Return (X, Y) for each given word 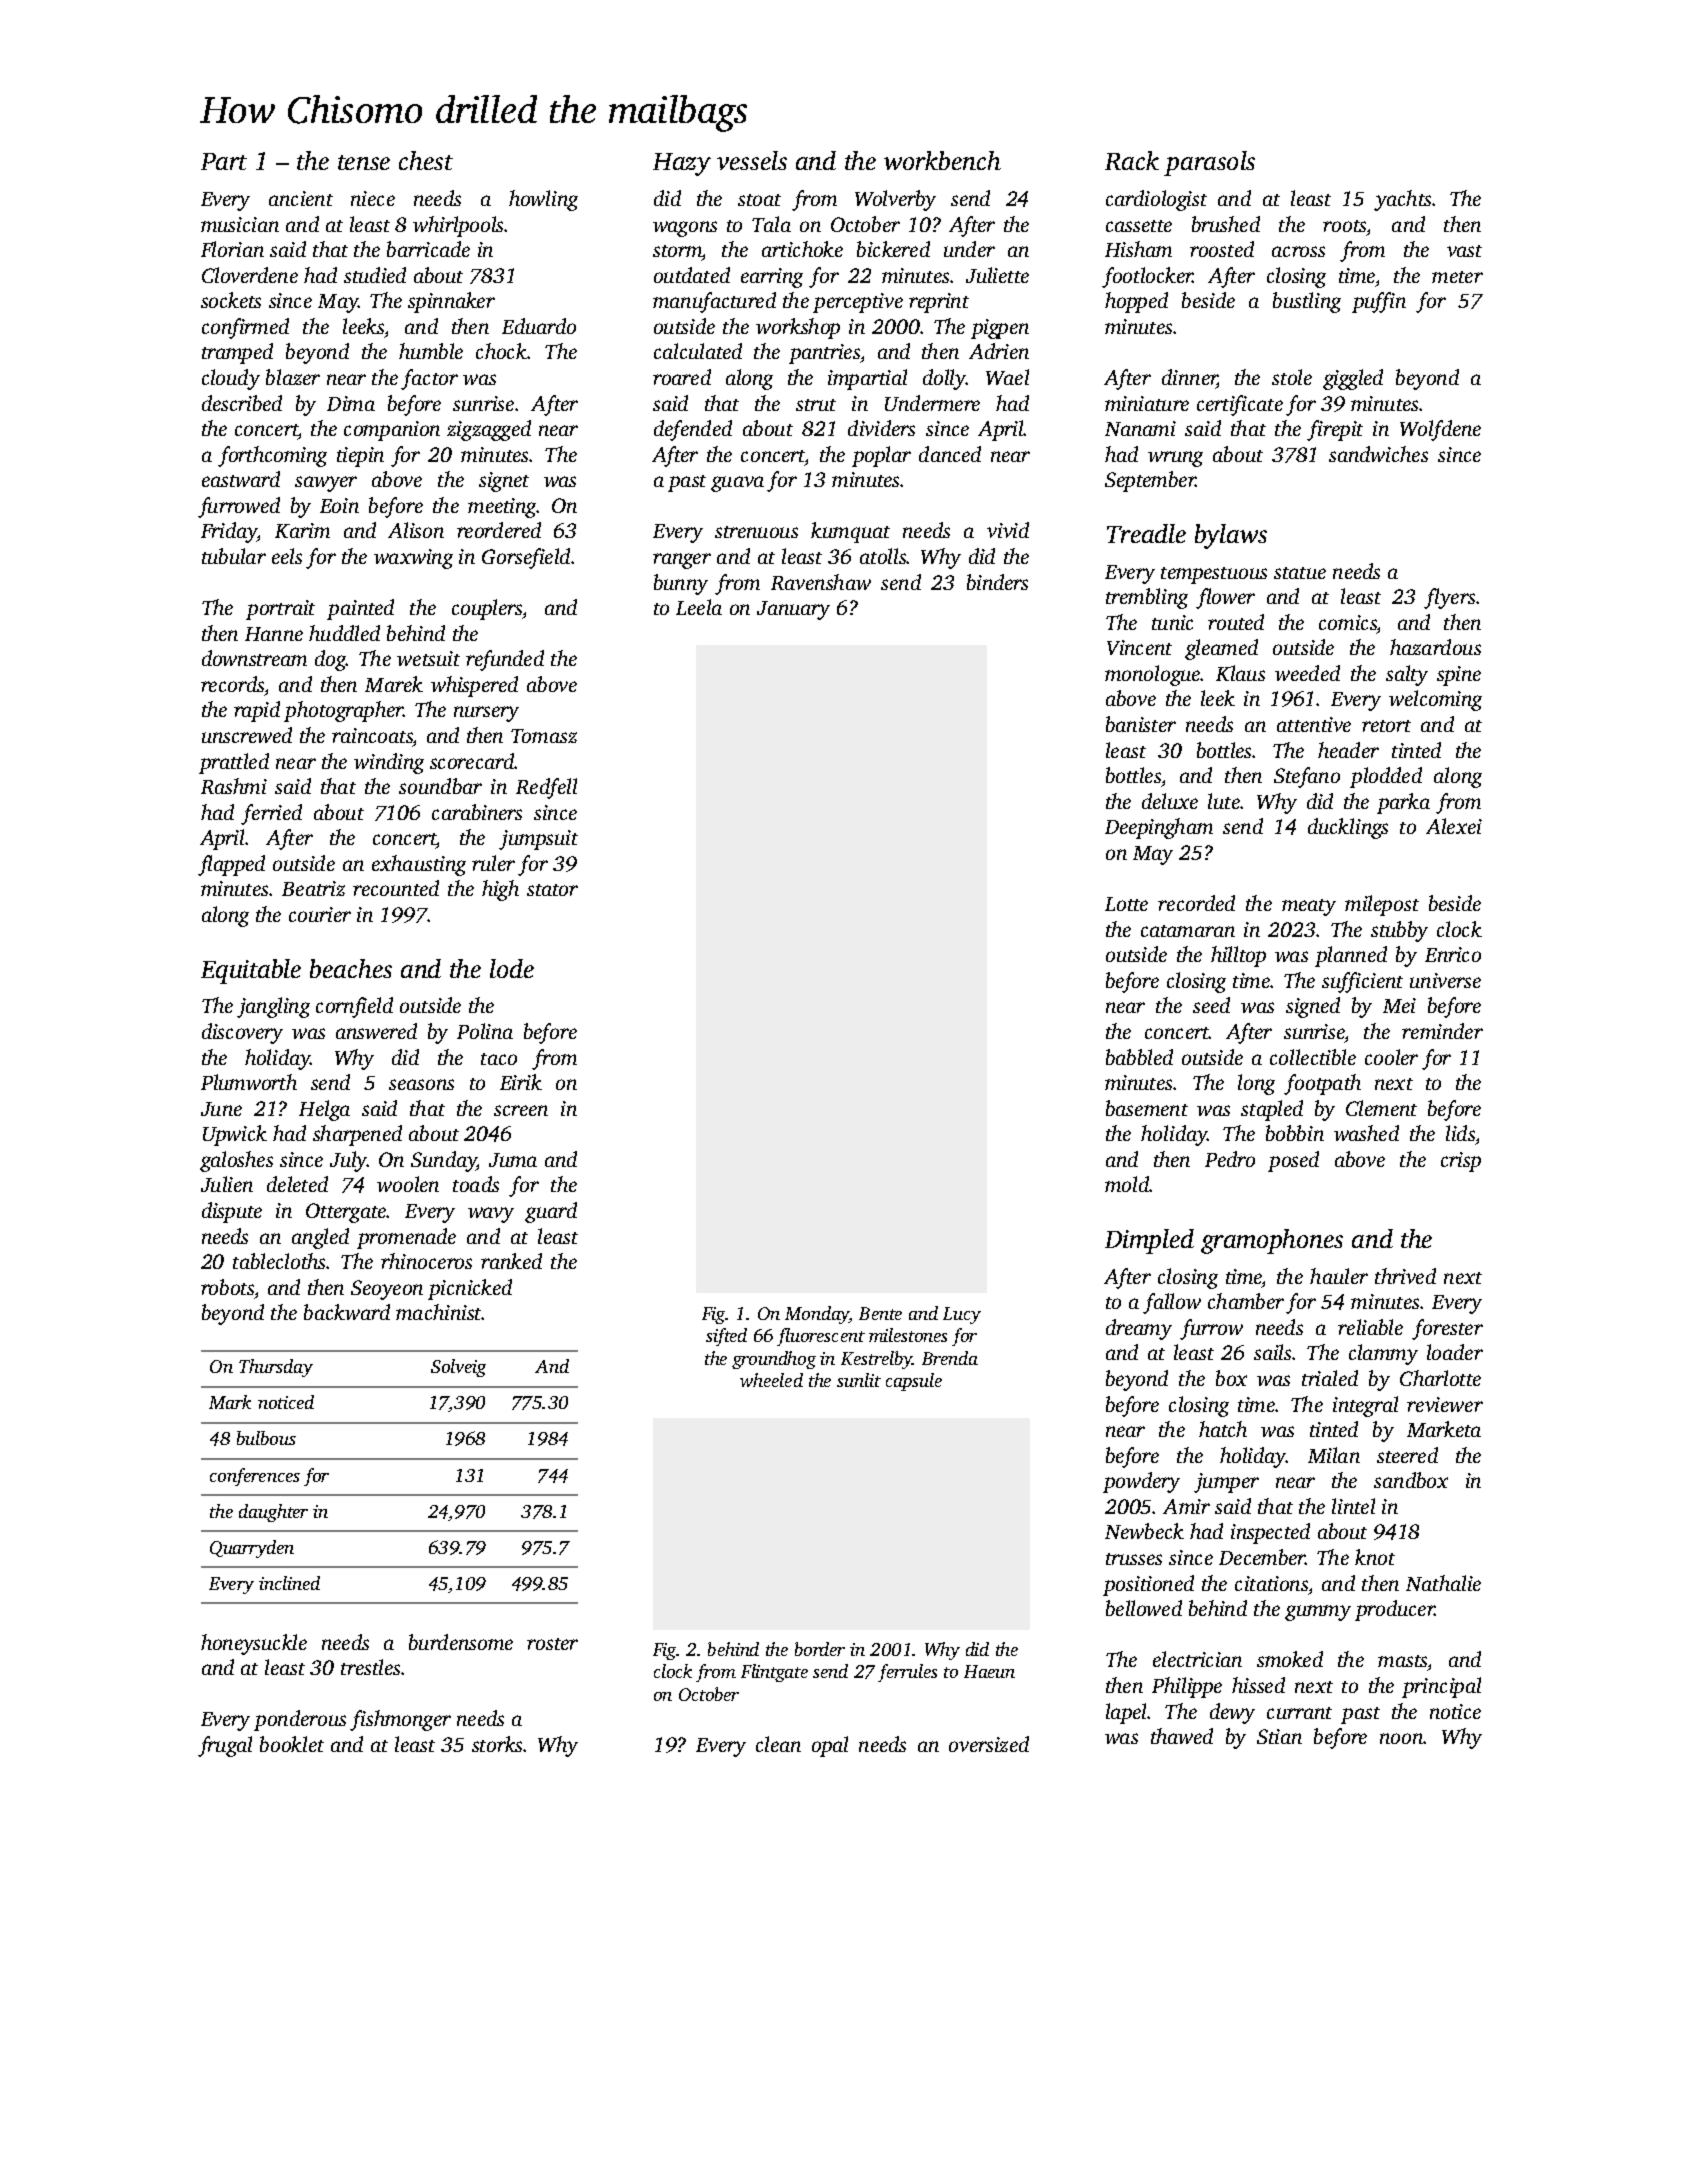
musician (240, 224)
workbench (942, 160)
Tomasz (544, 736)
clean (778, 1744)
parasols (1209, 163)
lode (512, 968)
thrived (1405, 1276)
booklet (292, 1744)
